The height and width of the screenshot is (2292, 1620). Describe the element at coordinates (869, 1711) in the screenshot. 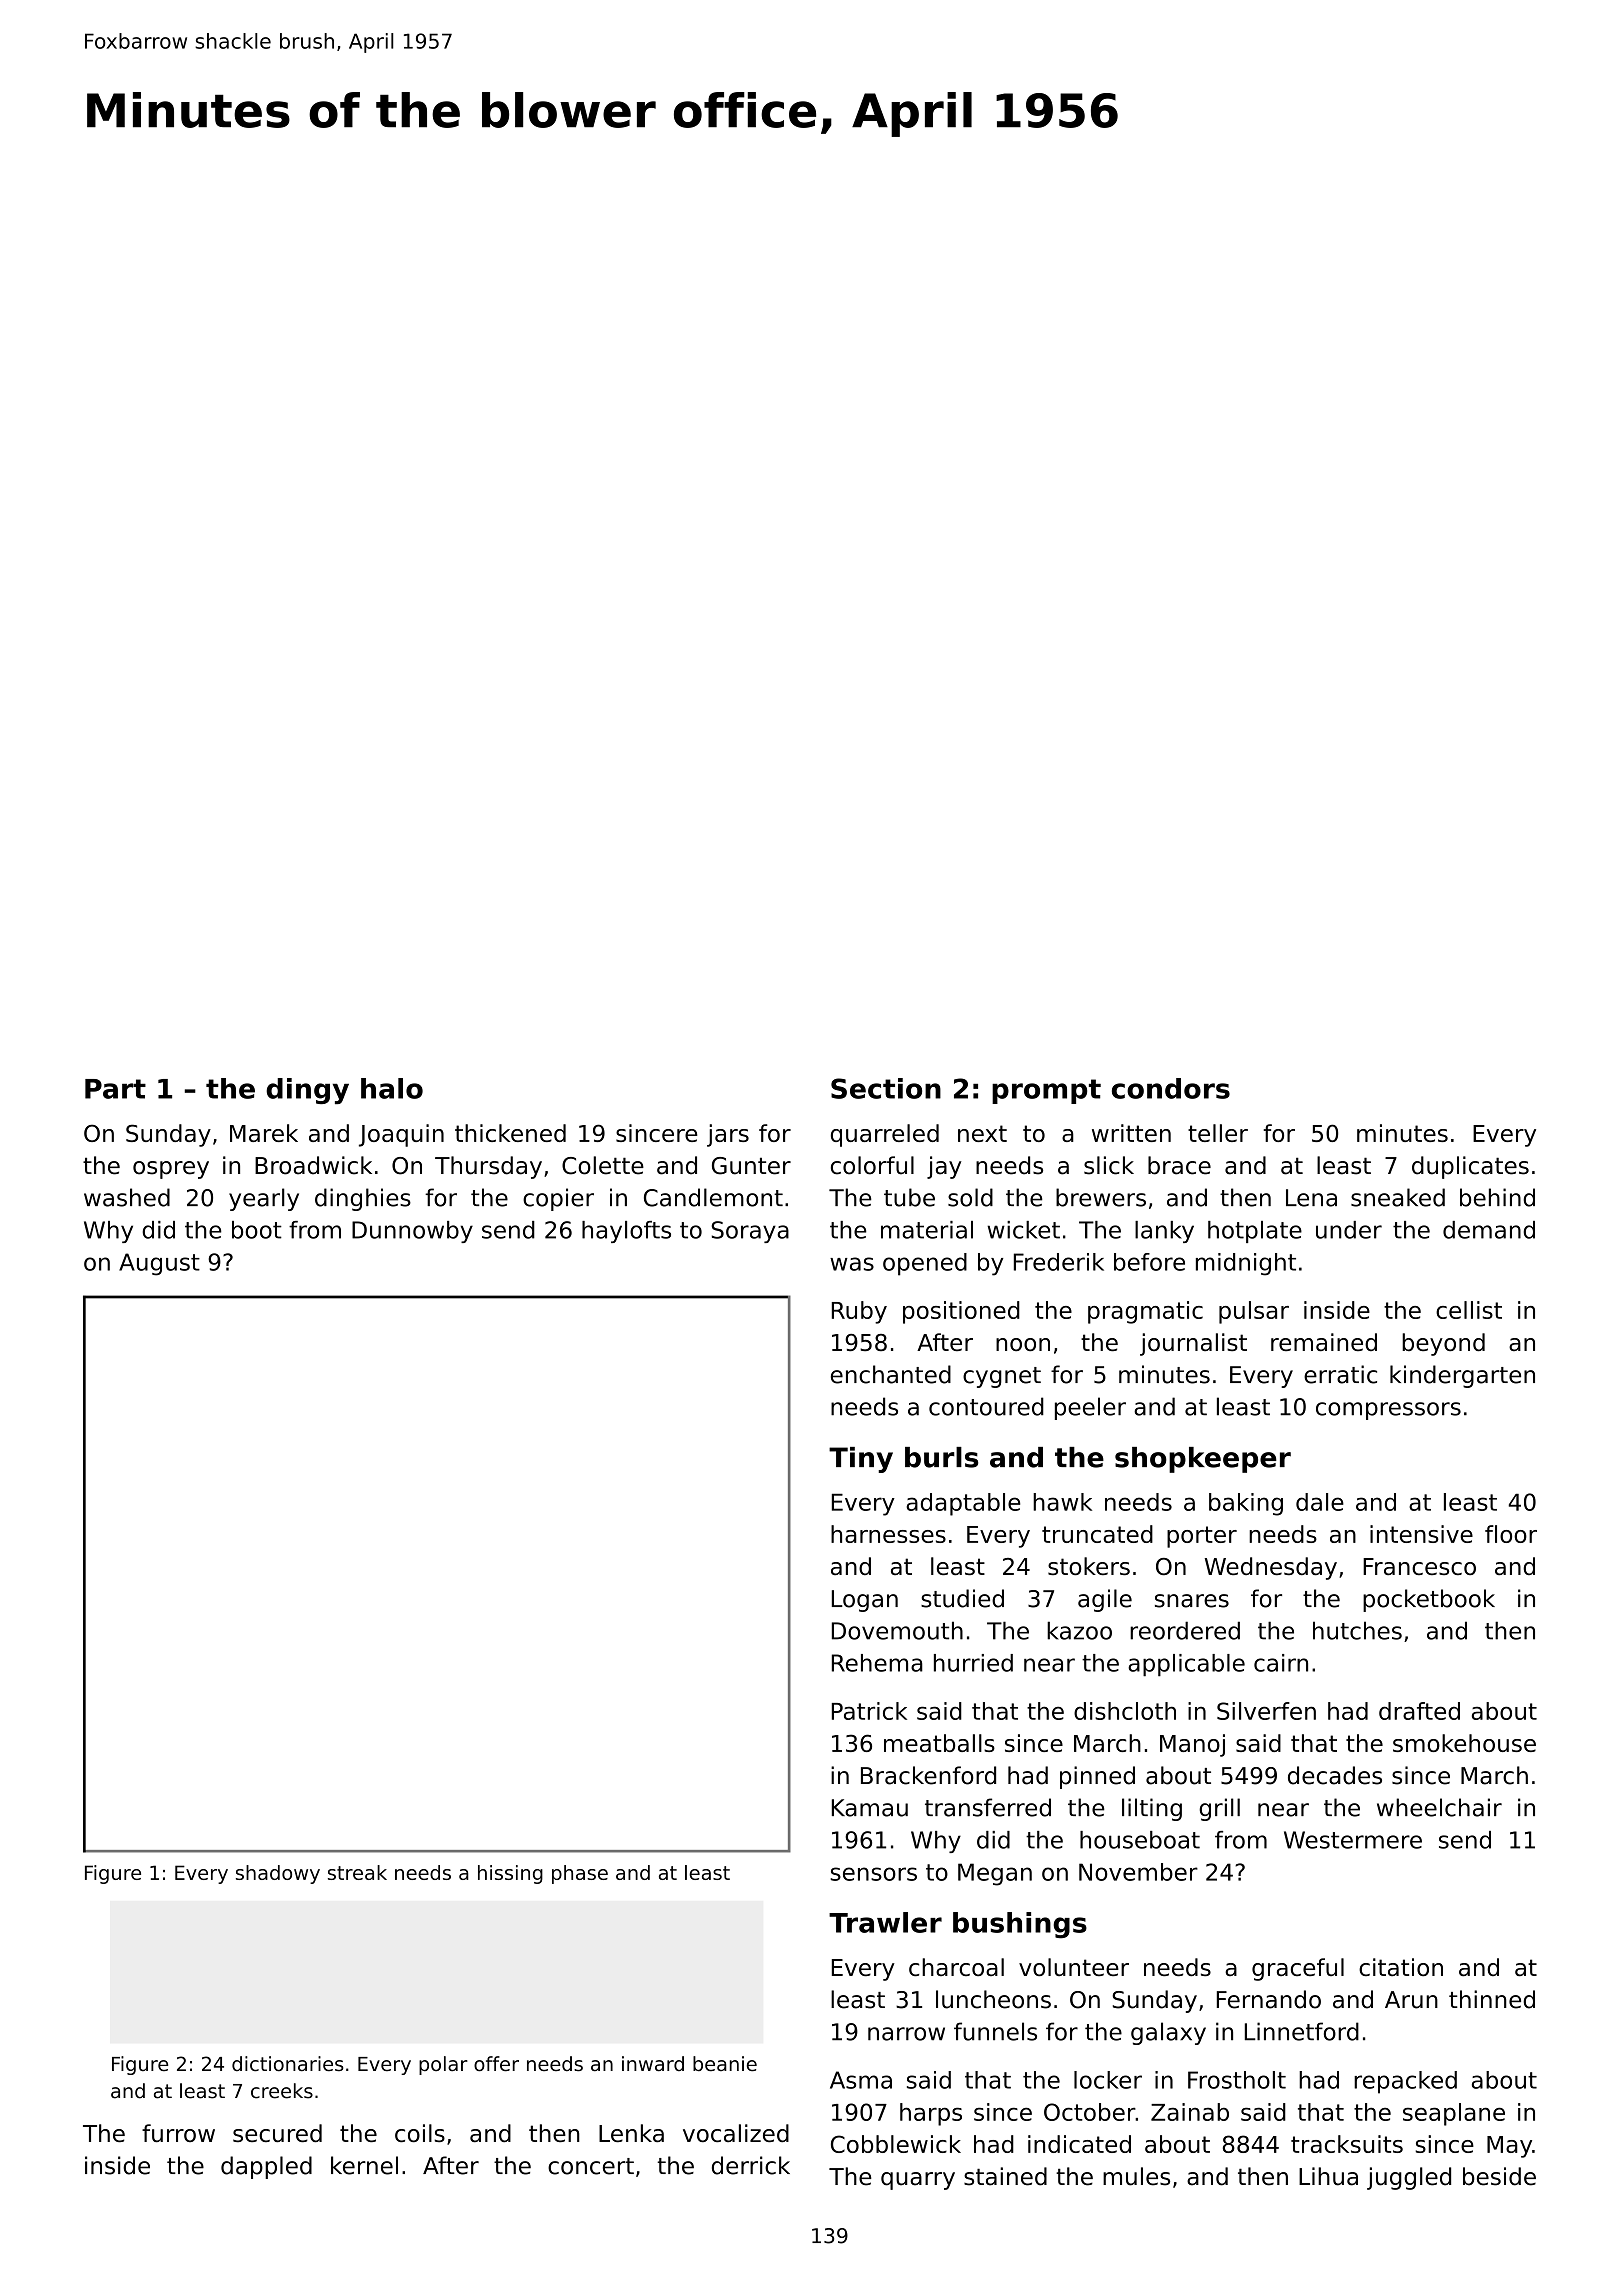

I see `Patrick` at that location.
